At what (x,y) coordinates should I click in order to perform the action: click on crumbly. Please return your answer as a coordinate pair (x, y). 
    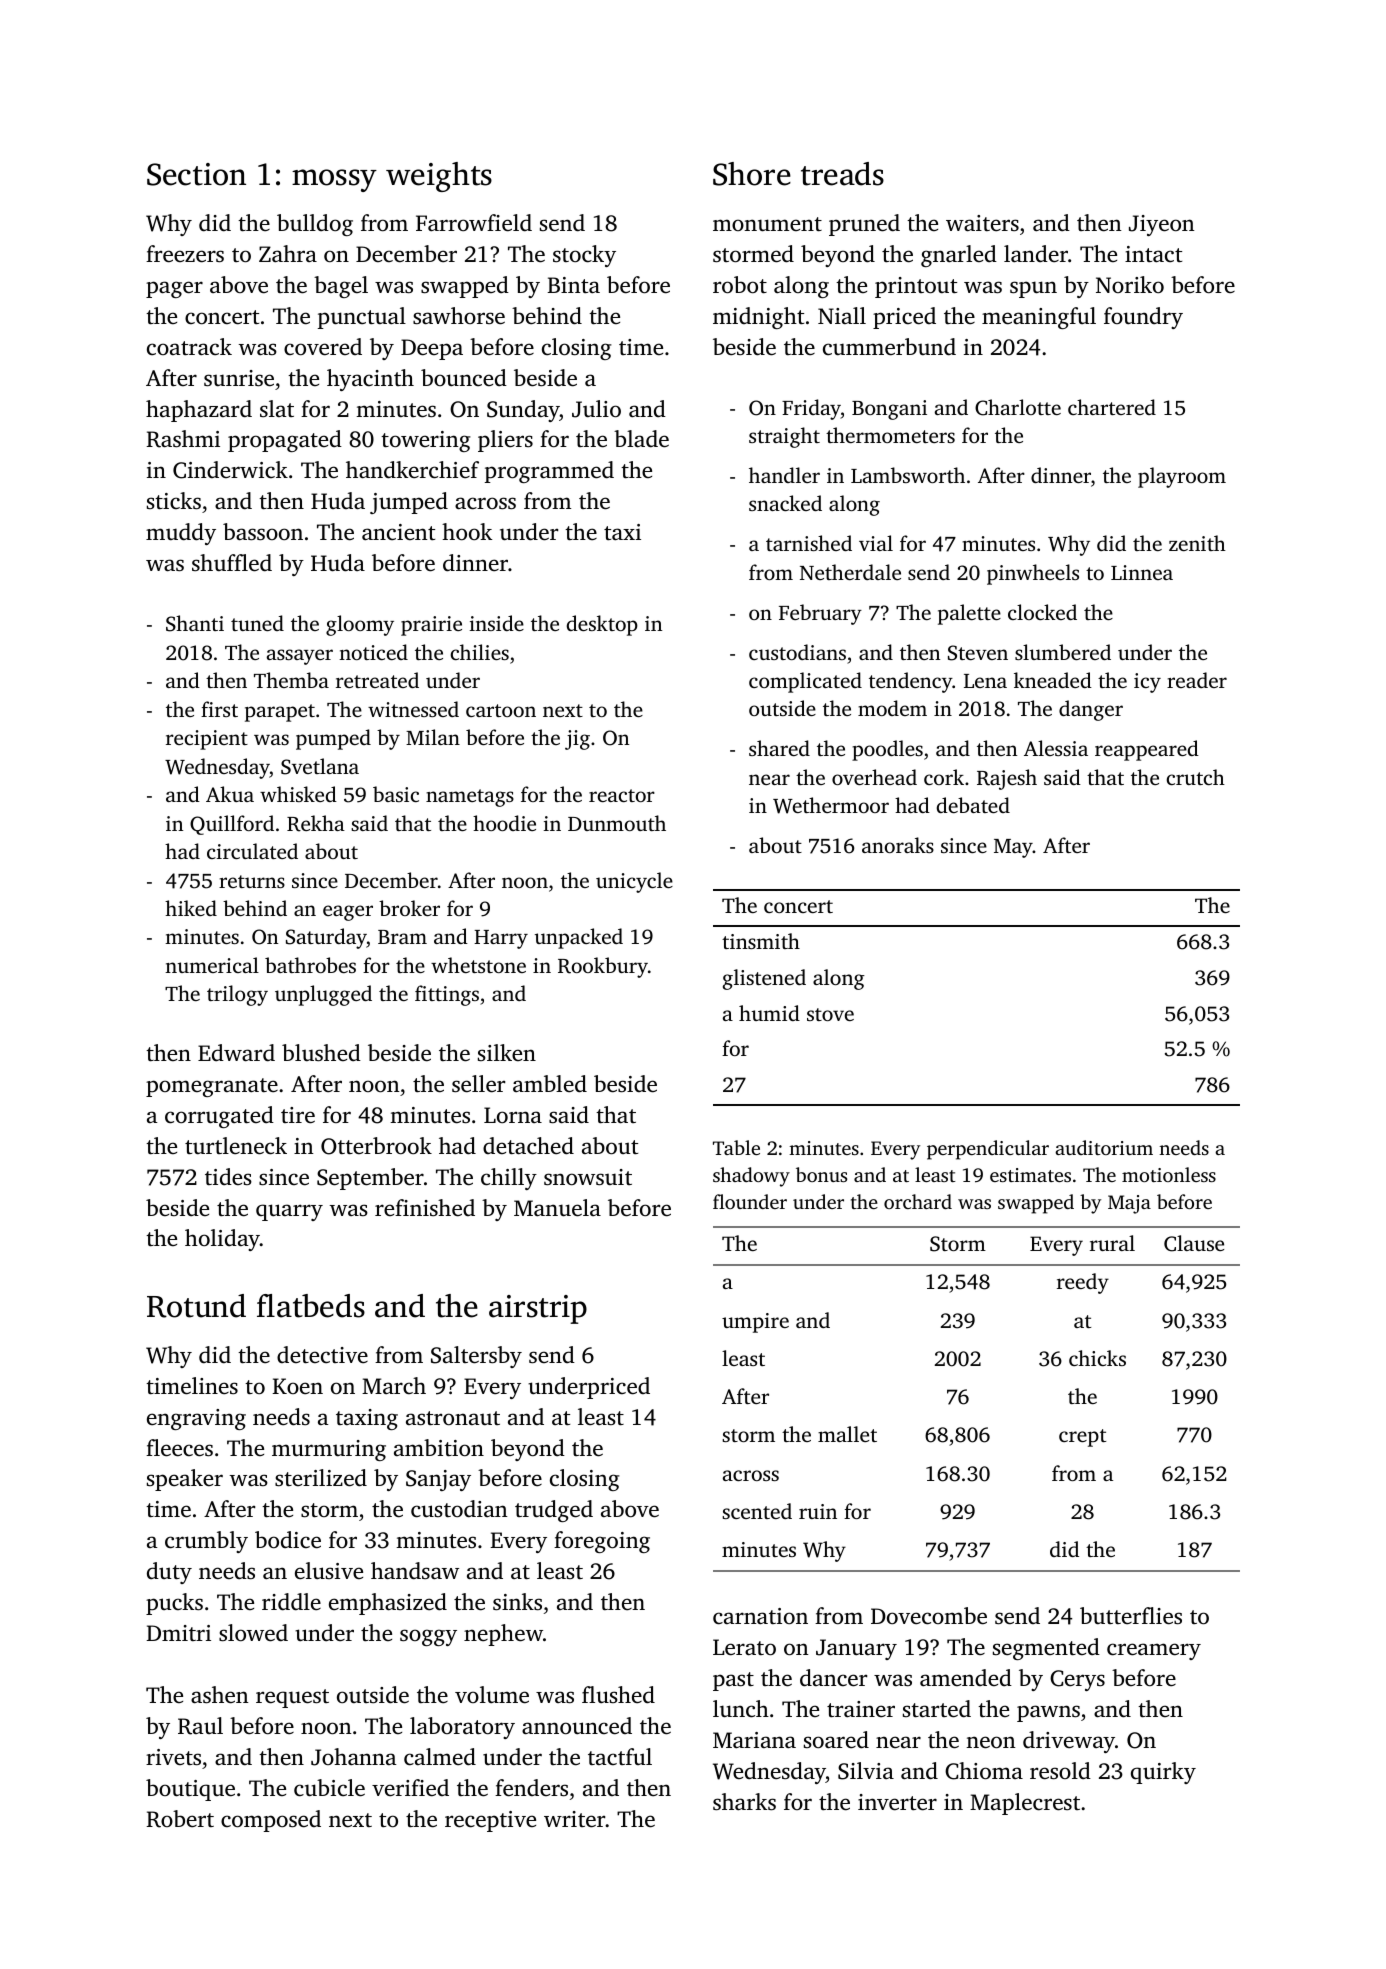
    Looking at the image, I should click on (206, 1542).
